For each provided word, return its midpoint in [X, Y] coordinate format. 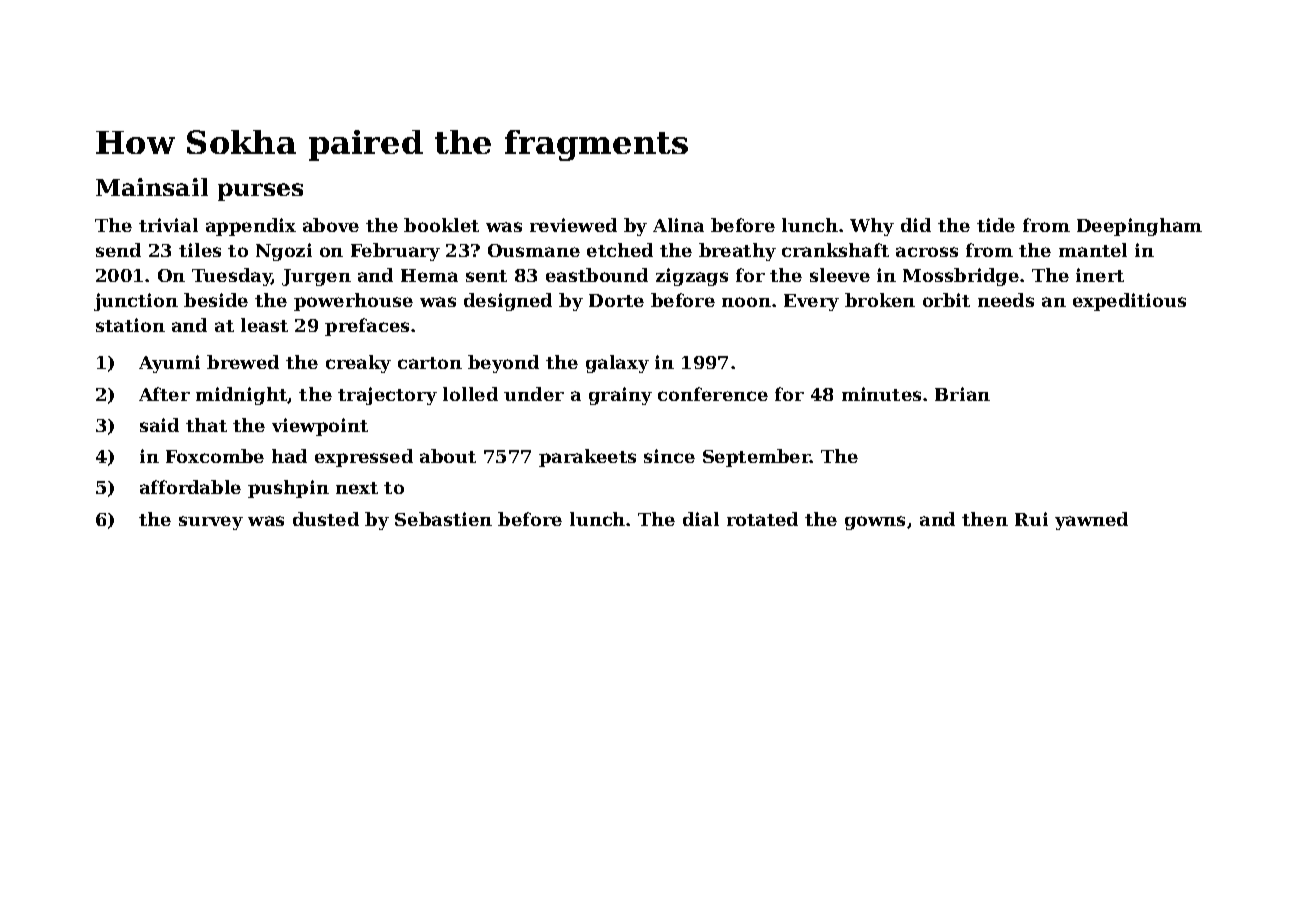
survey [211, 523]
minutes [881, 394]
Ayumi [169, 364]
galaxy [617, 364]
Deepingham [1139, 227]
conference [713, 394]
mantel [1093, 250]
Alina [678, 225]
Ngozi [284, 252]
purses [260, 192]
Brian [962, 394]
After [164, 394]
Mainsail [152, 187]
